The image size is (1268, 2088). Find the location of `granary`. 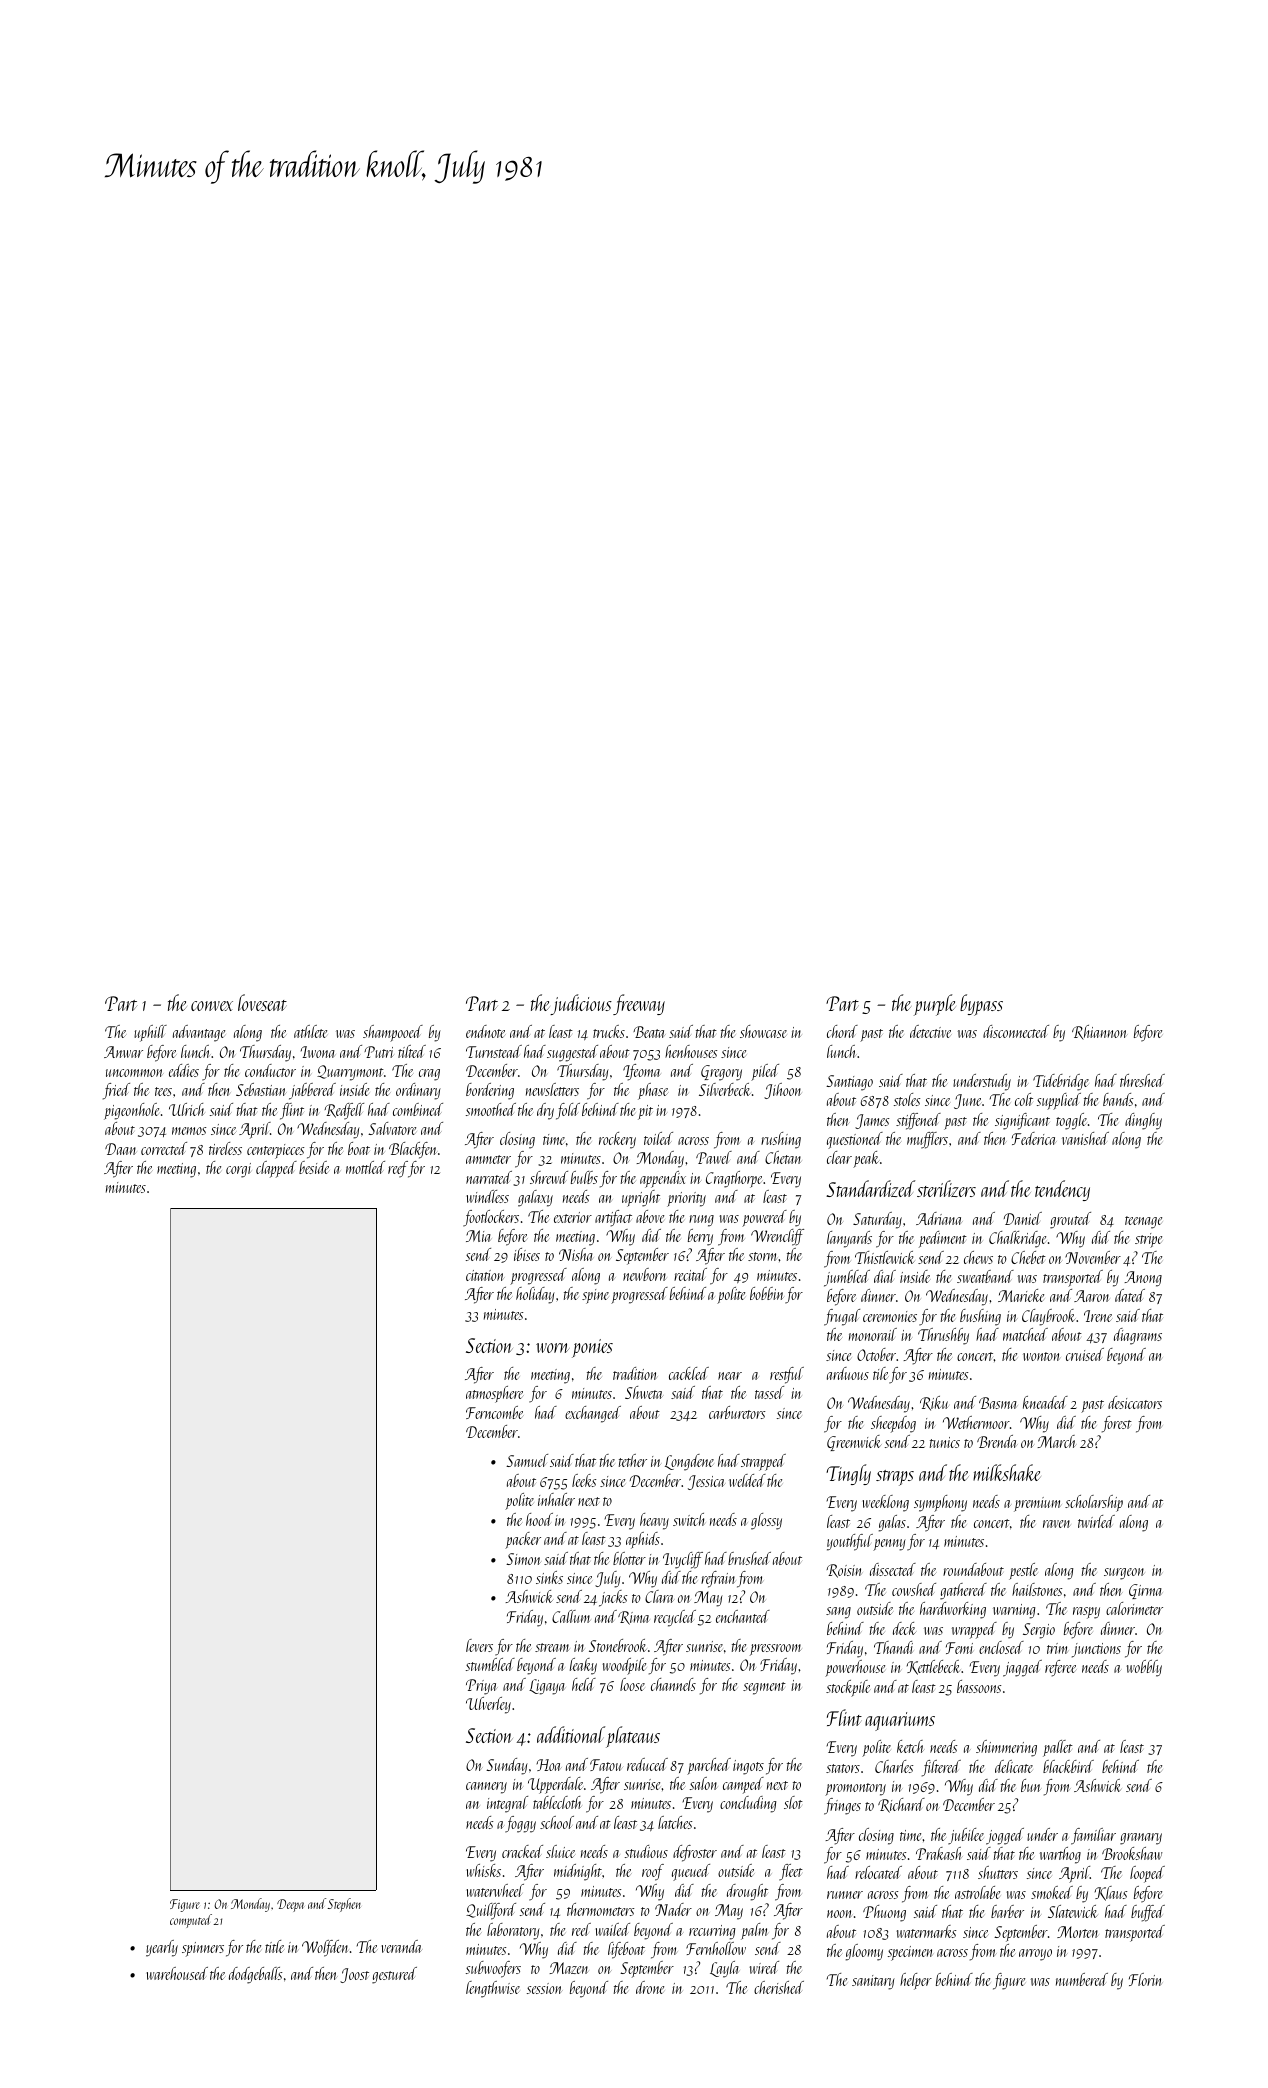

granary is located at coordinates (1141, 1839).
